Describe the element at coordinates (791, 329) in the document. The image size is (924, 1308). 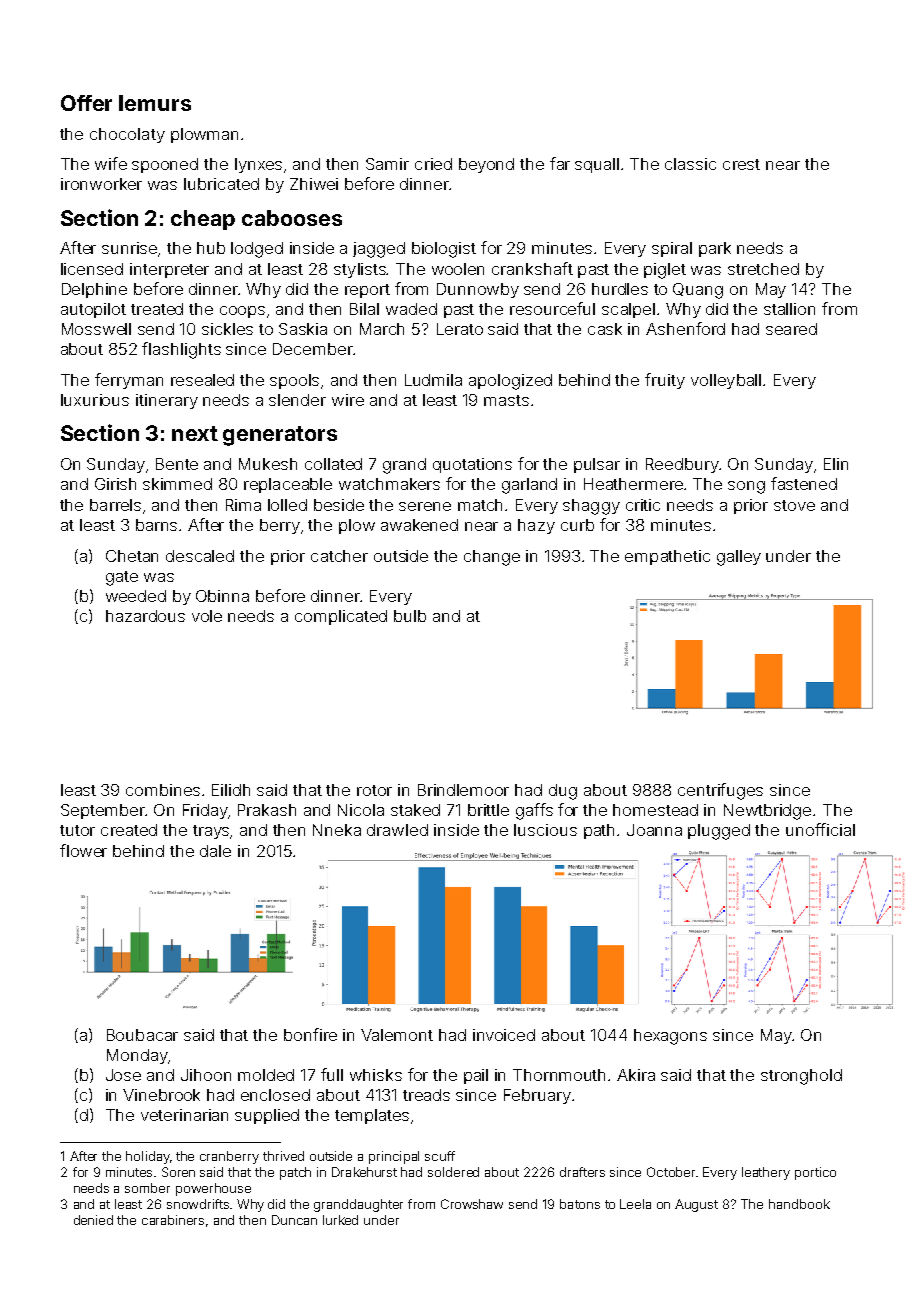
I see `seared` at that location.
